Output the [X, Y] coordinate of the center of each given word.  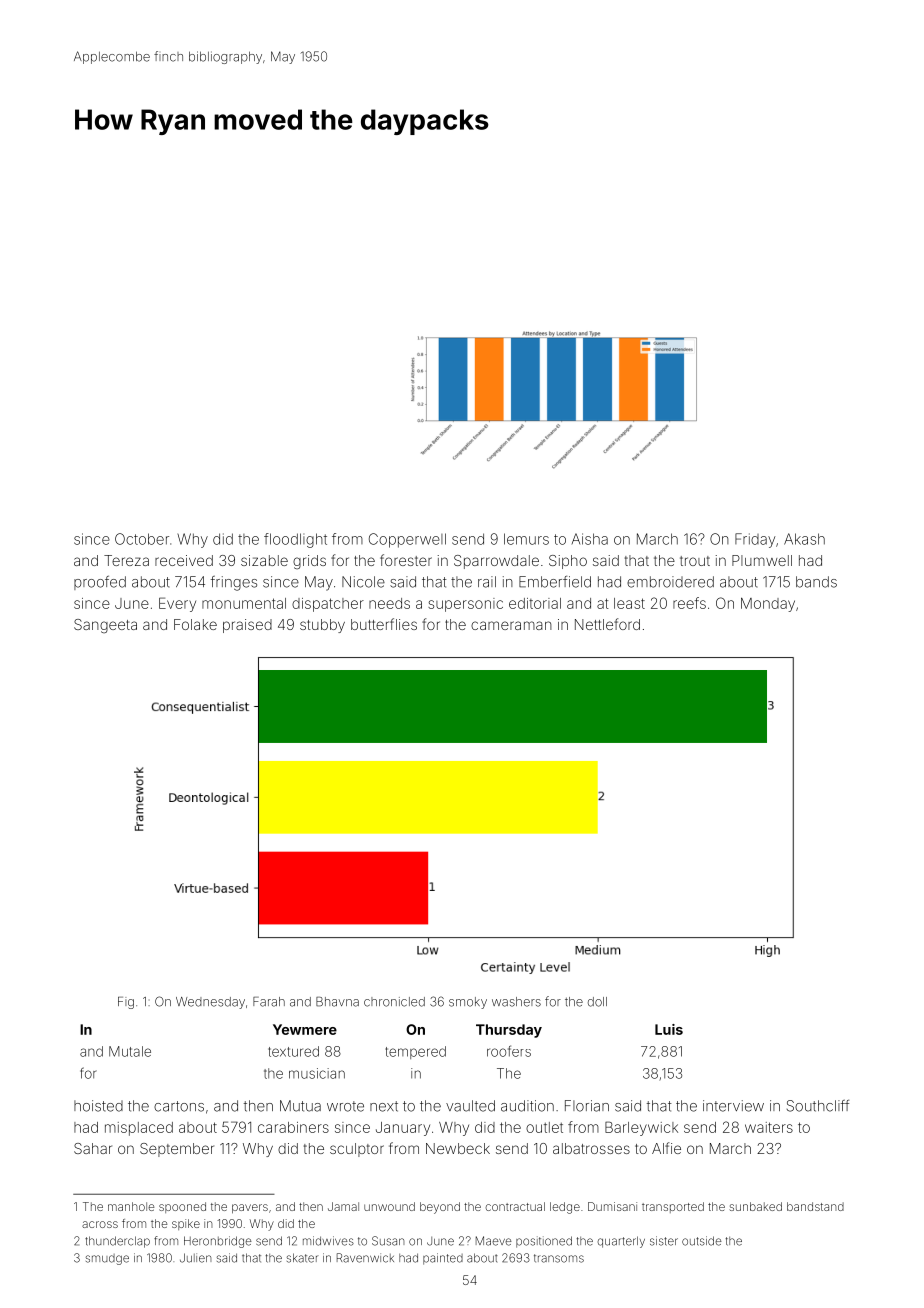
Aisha [590, 539]
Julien [196, 1258]
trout [695, 561]
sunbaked [755, 1206]
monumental [244, 603]
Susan [388, 1241]
